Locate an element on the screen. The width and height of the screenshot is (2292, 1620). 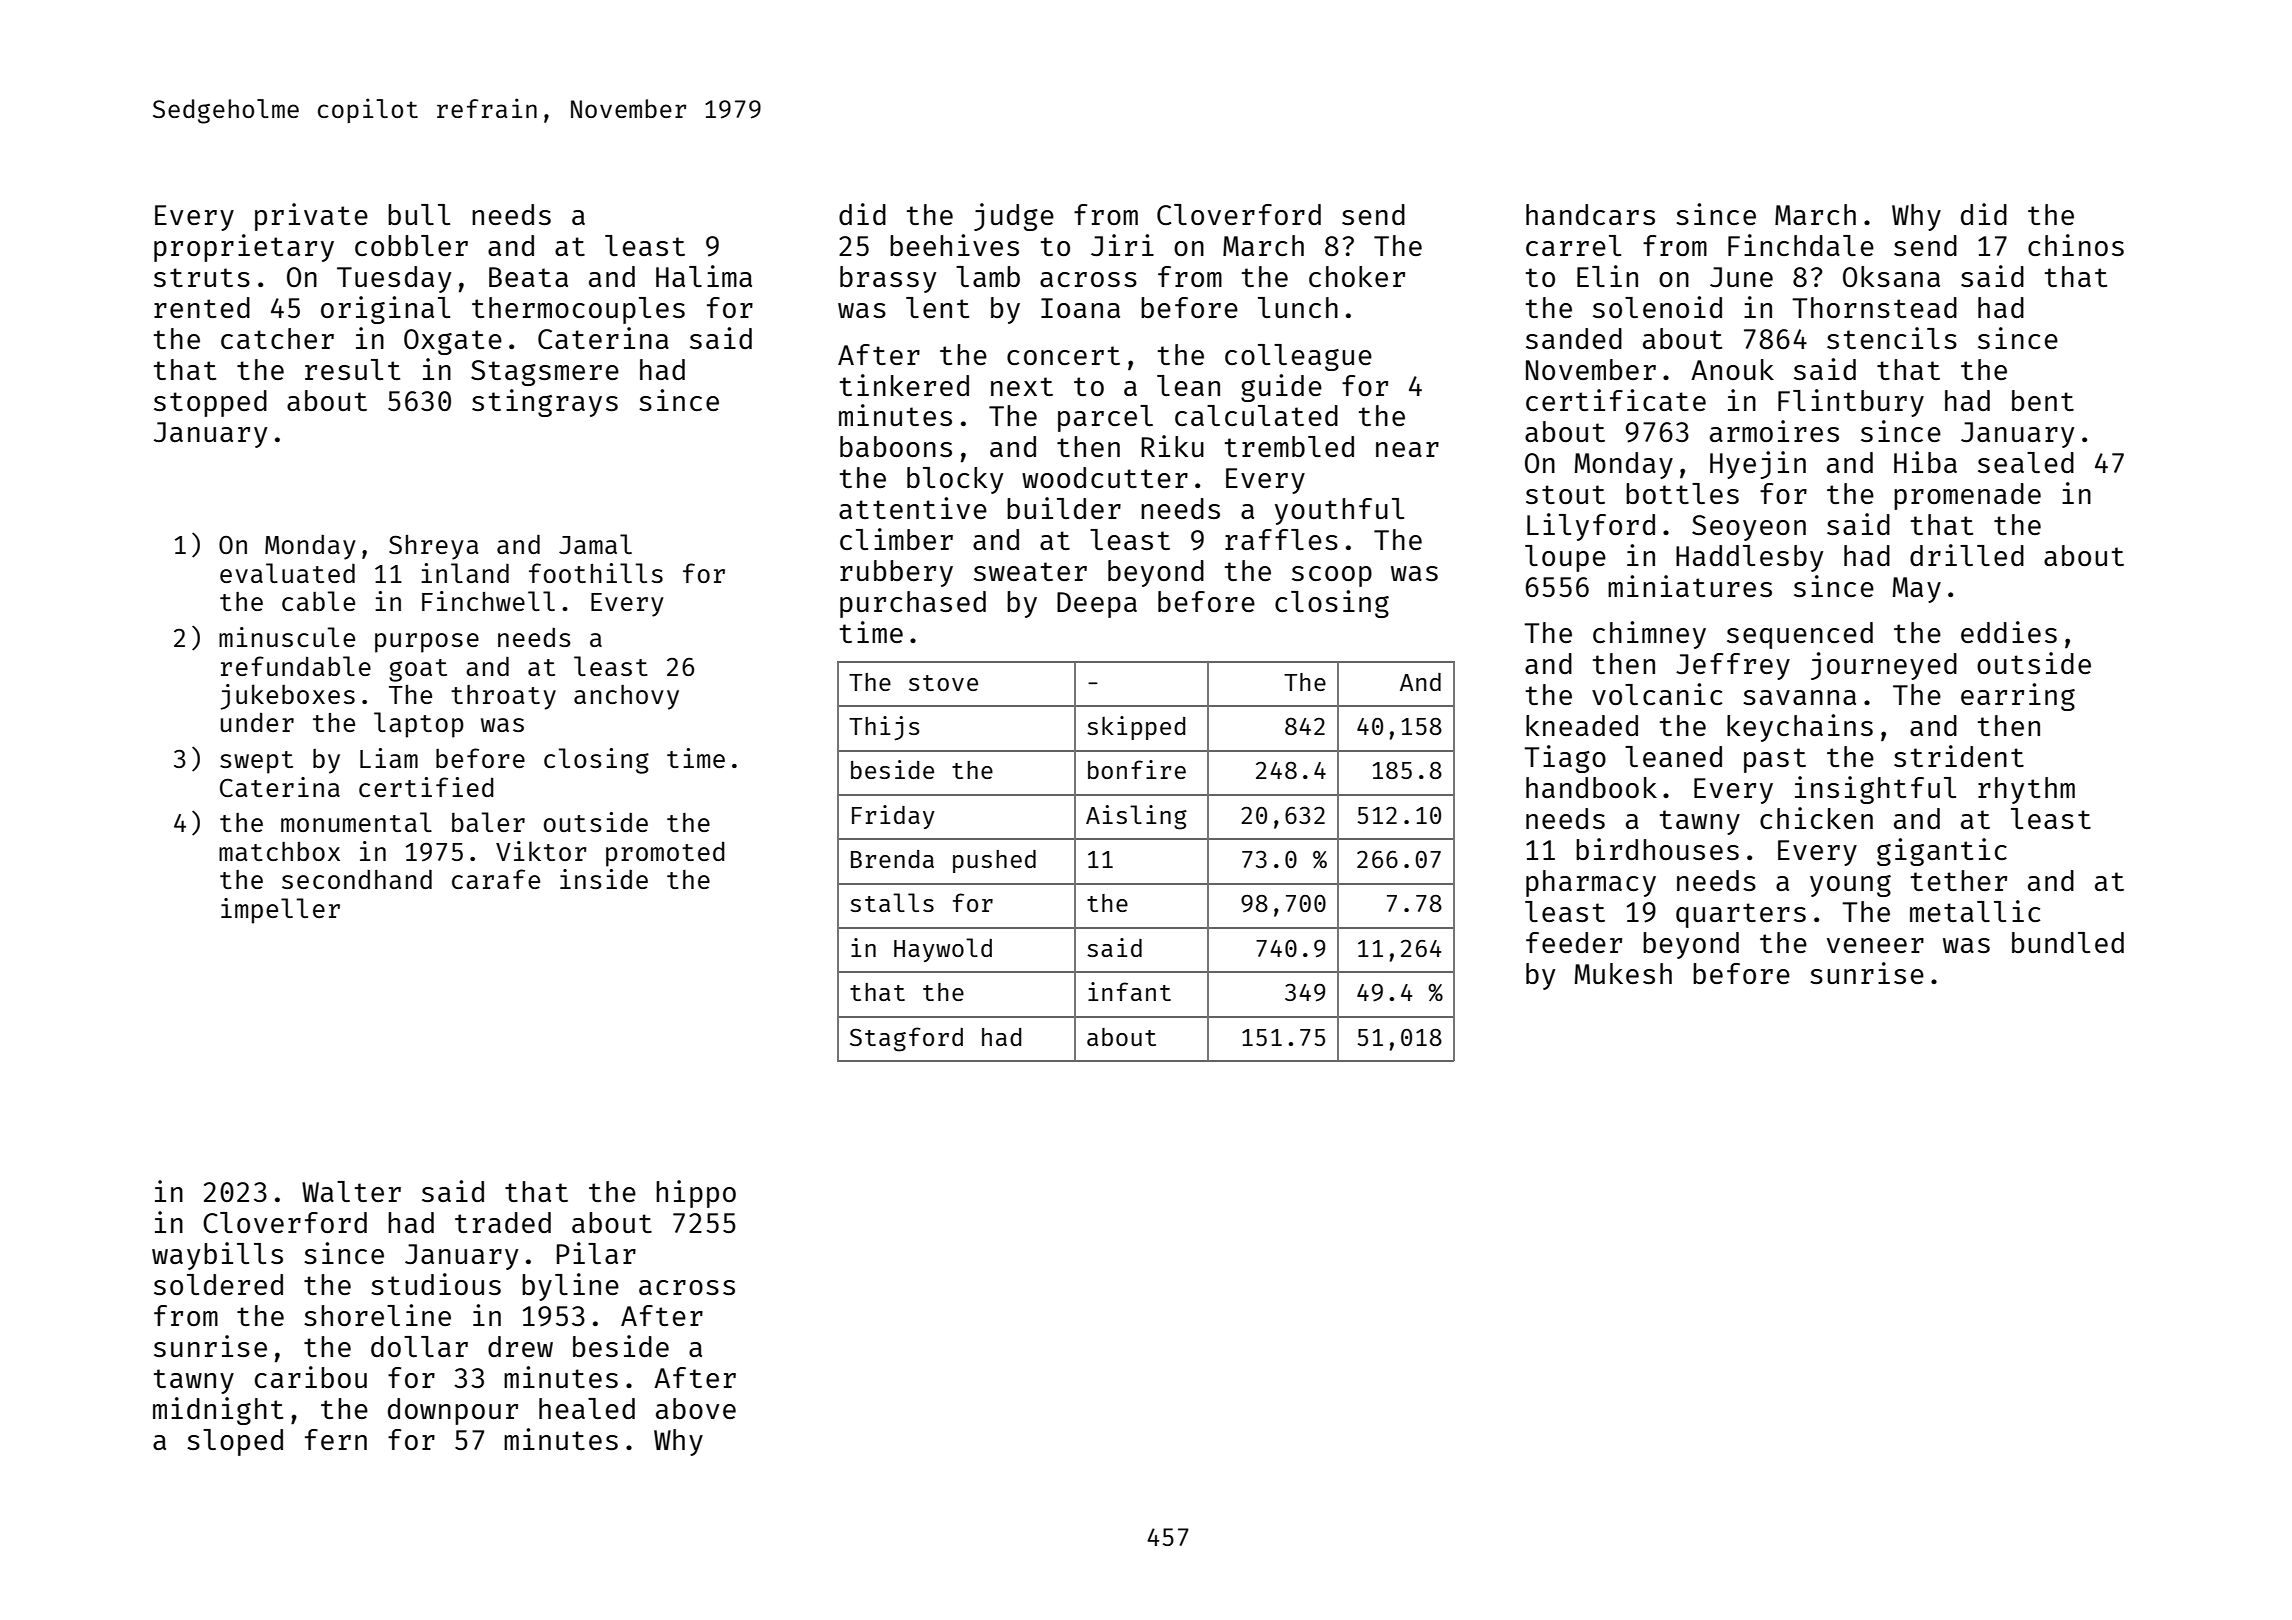
healed is located at coordinates (587, 1408).
